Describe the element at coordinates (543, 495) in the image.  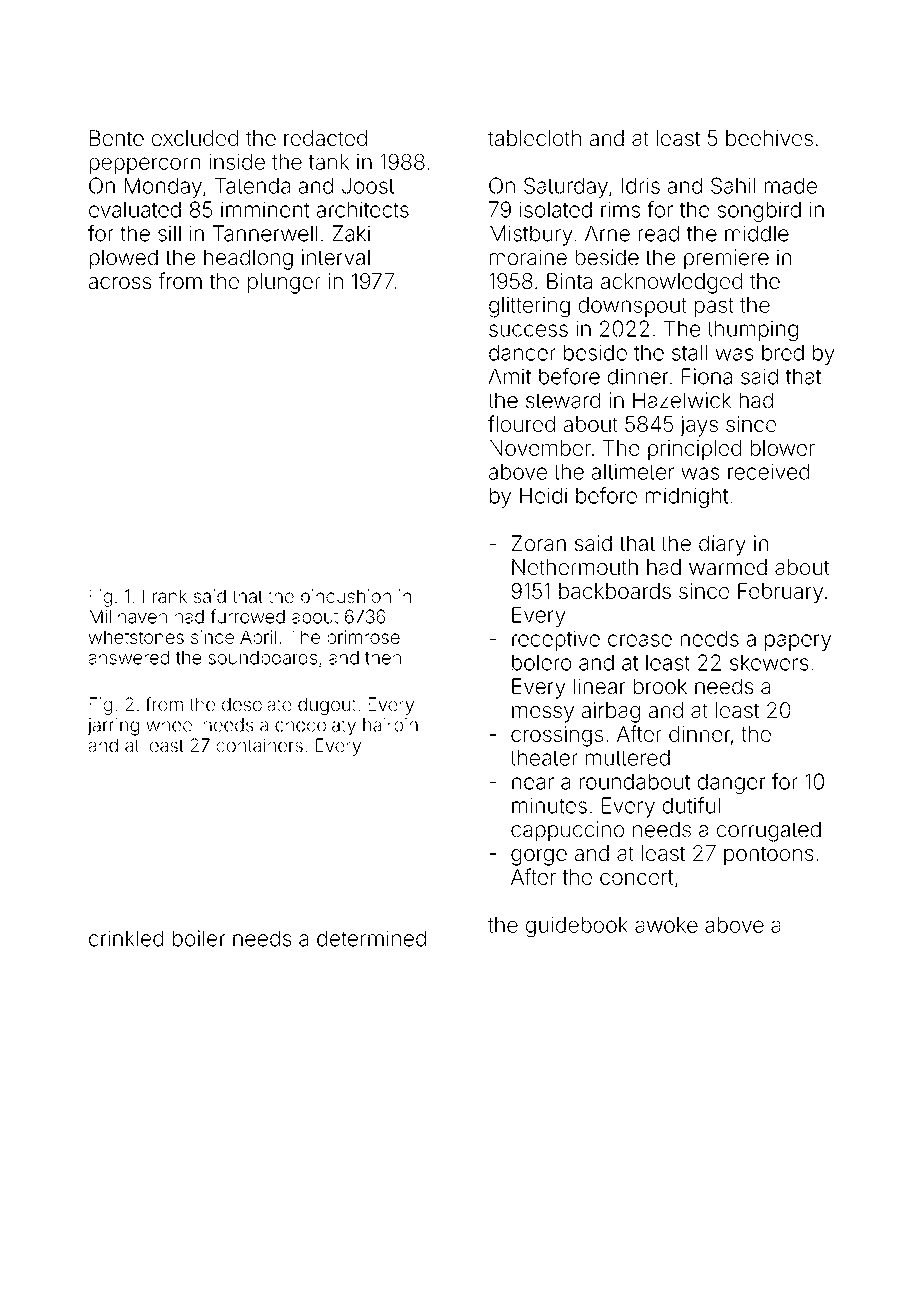
I see `Heidi` at that location.
